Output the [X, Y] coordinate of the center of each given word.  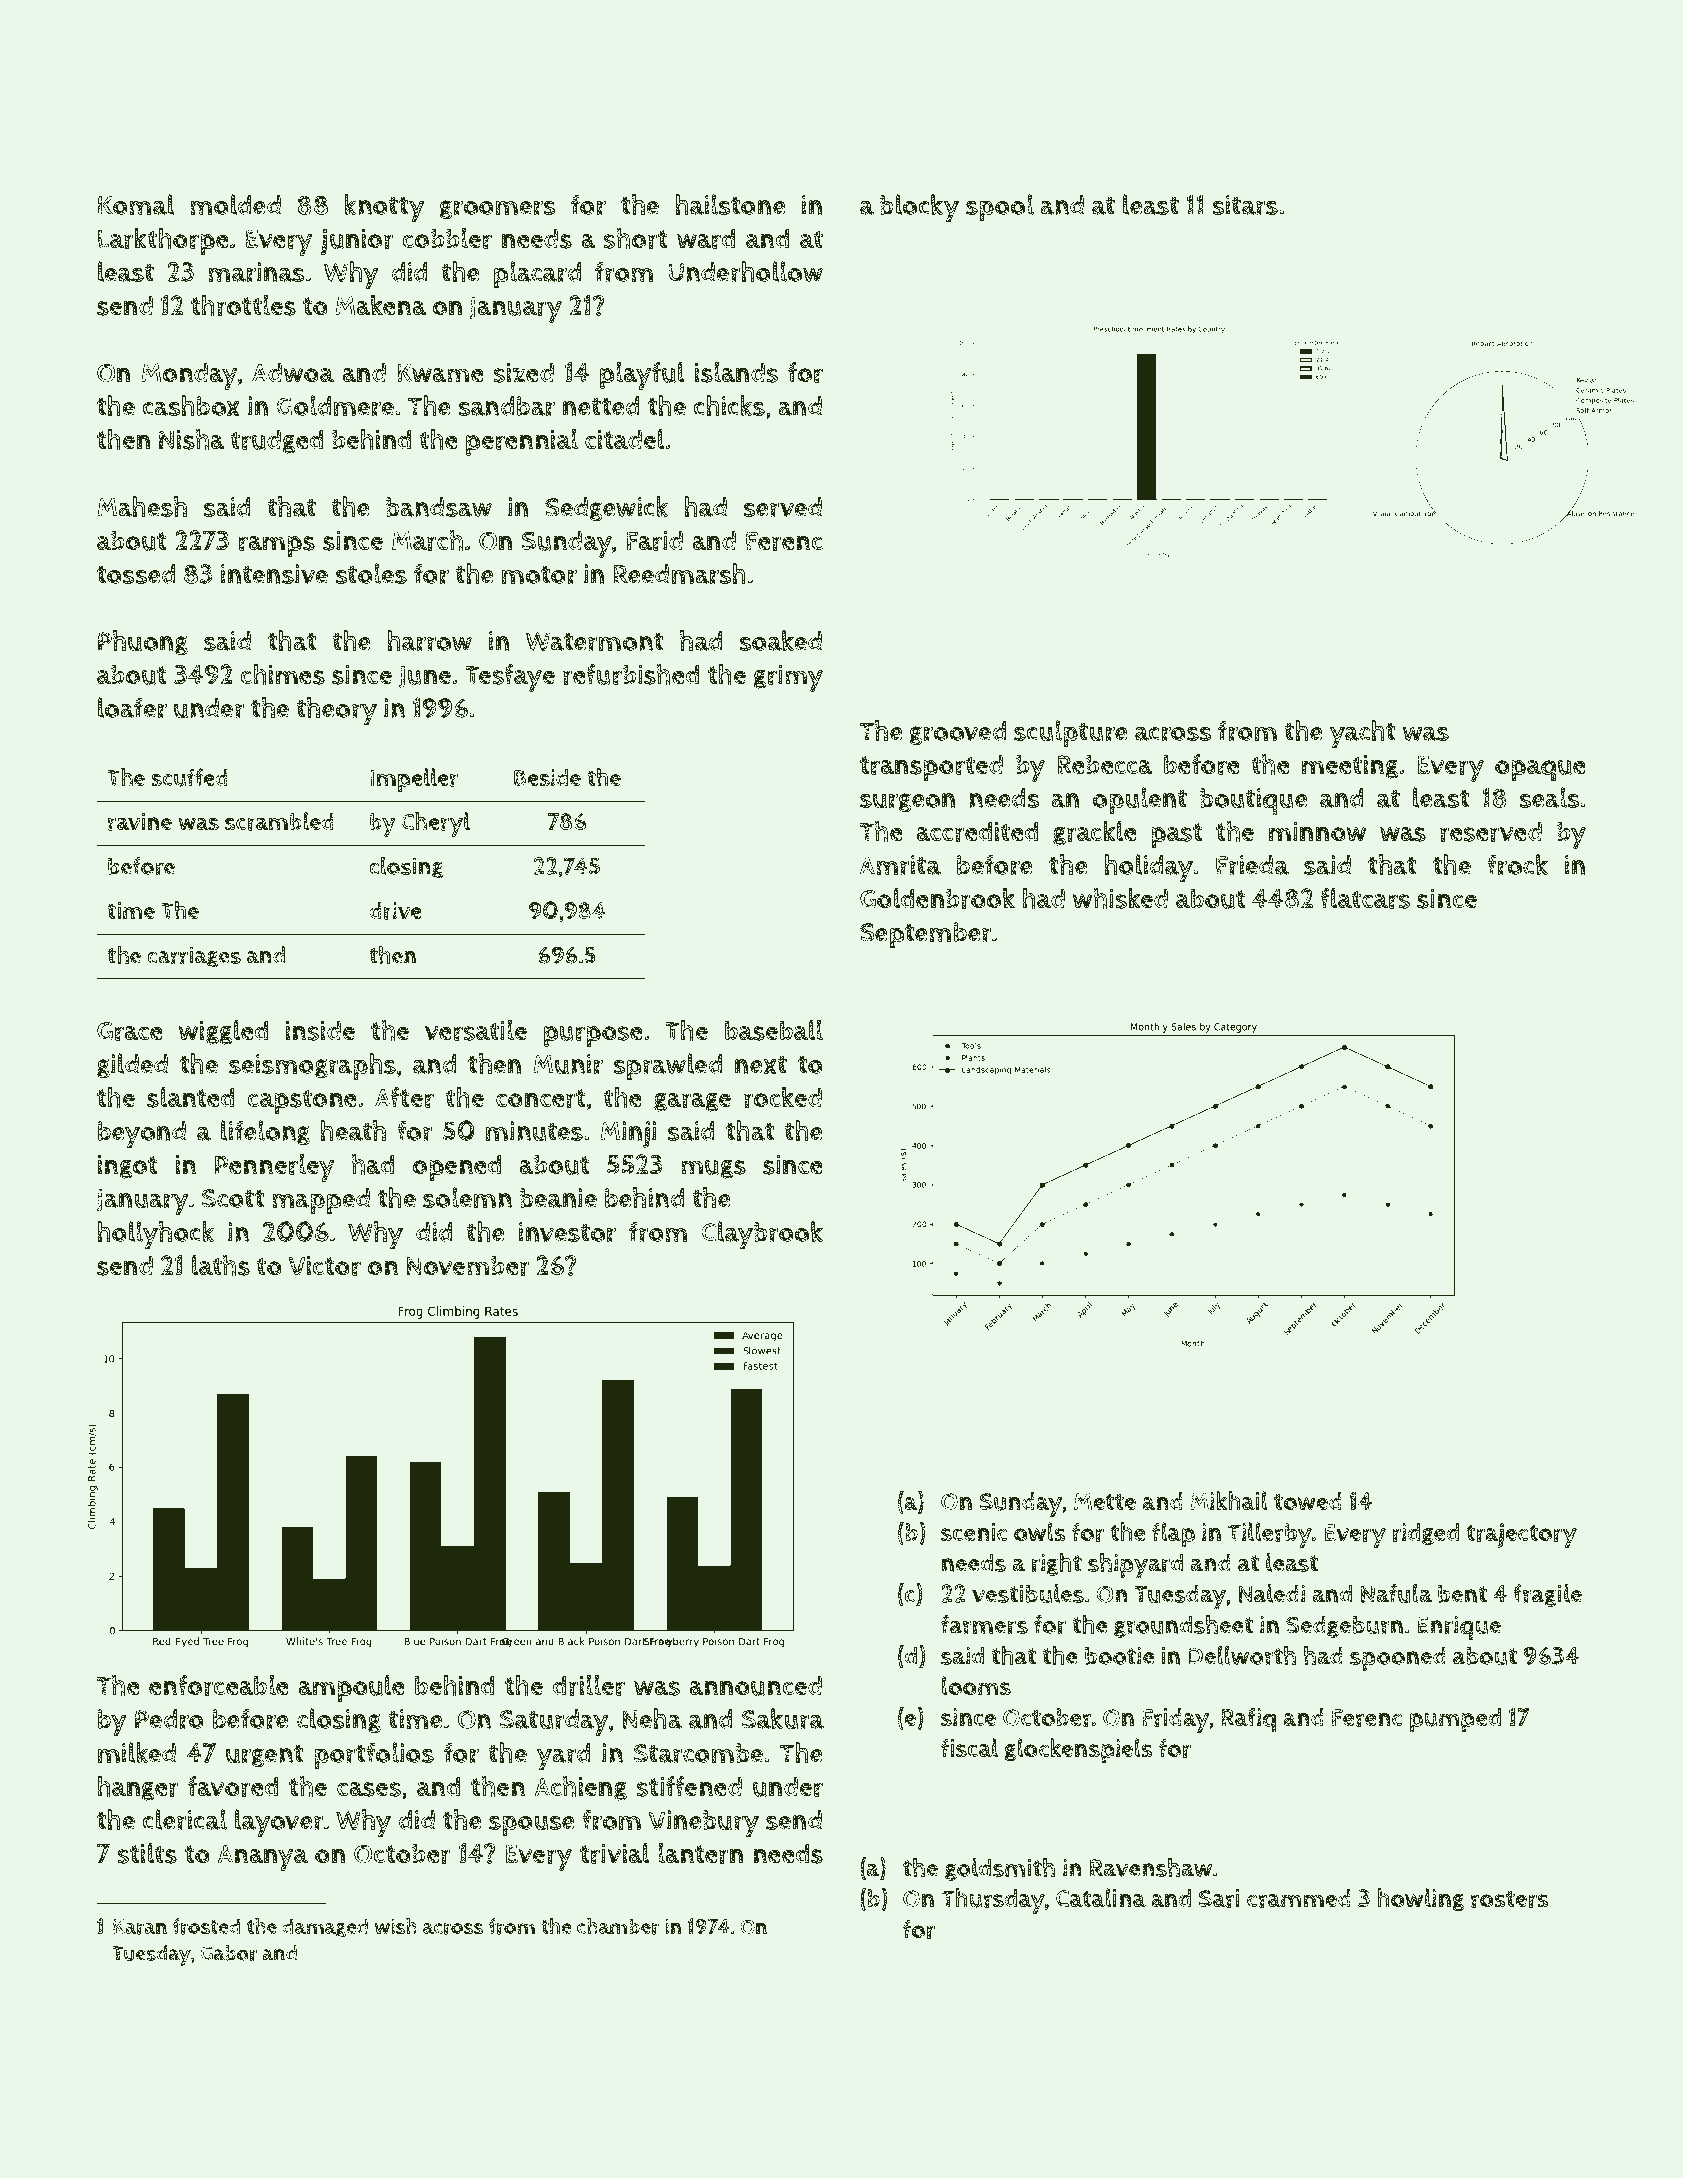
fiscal [969, 1748]
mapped [321, 1201]
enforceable [218, 1685]
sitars [1245, 205]
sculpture [1070, 734]
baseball [774, 1030]
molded [235, 204]
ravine [140, 822]
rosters [1509, 1899]
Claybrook [762, 1235]
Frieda [1252, 865]
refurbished [631, 674]
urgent [265, 1756]
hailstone [730, 204]
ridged [1426, 1534]
